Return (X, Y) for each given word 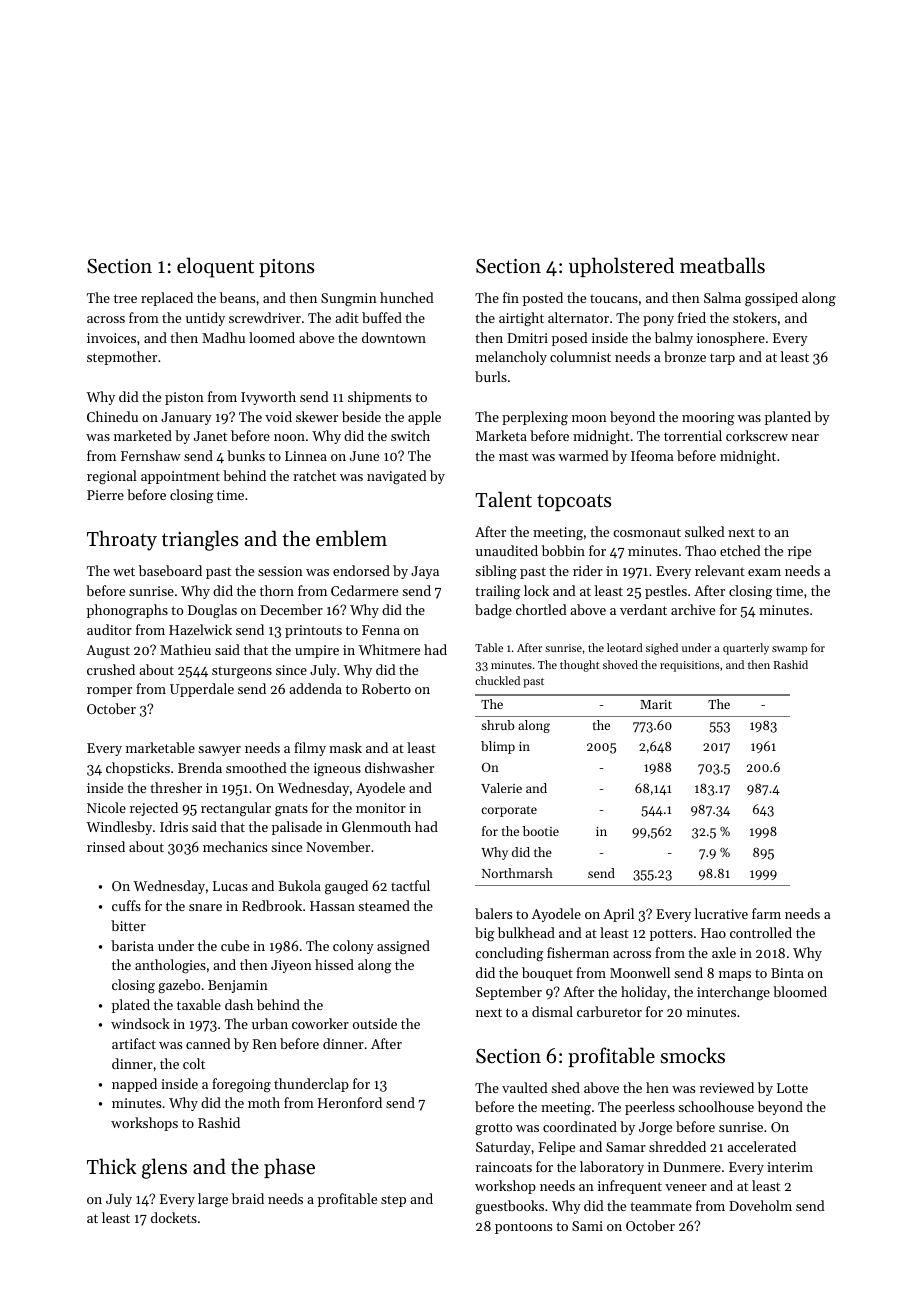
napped (134, 1085)
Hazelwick (200, 629)
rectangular (236, 809)
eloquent (215, 267)
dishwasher (399, 767)
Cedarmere (364, 590)
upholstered (621, 267)
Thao (700, 550)
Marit (656, 704)
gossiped (771, 299)
